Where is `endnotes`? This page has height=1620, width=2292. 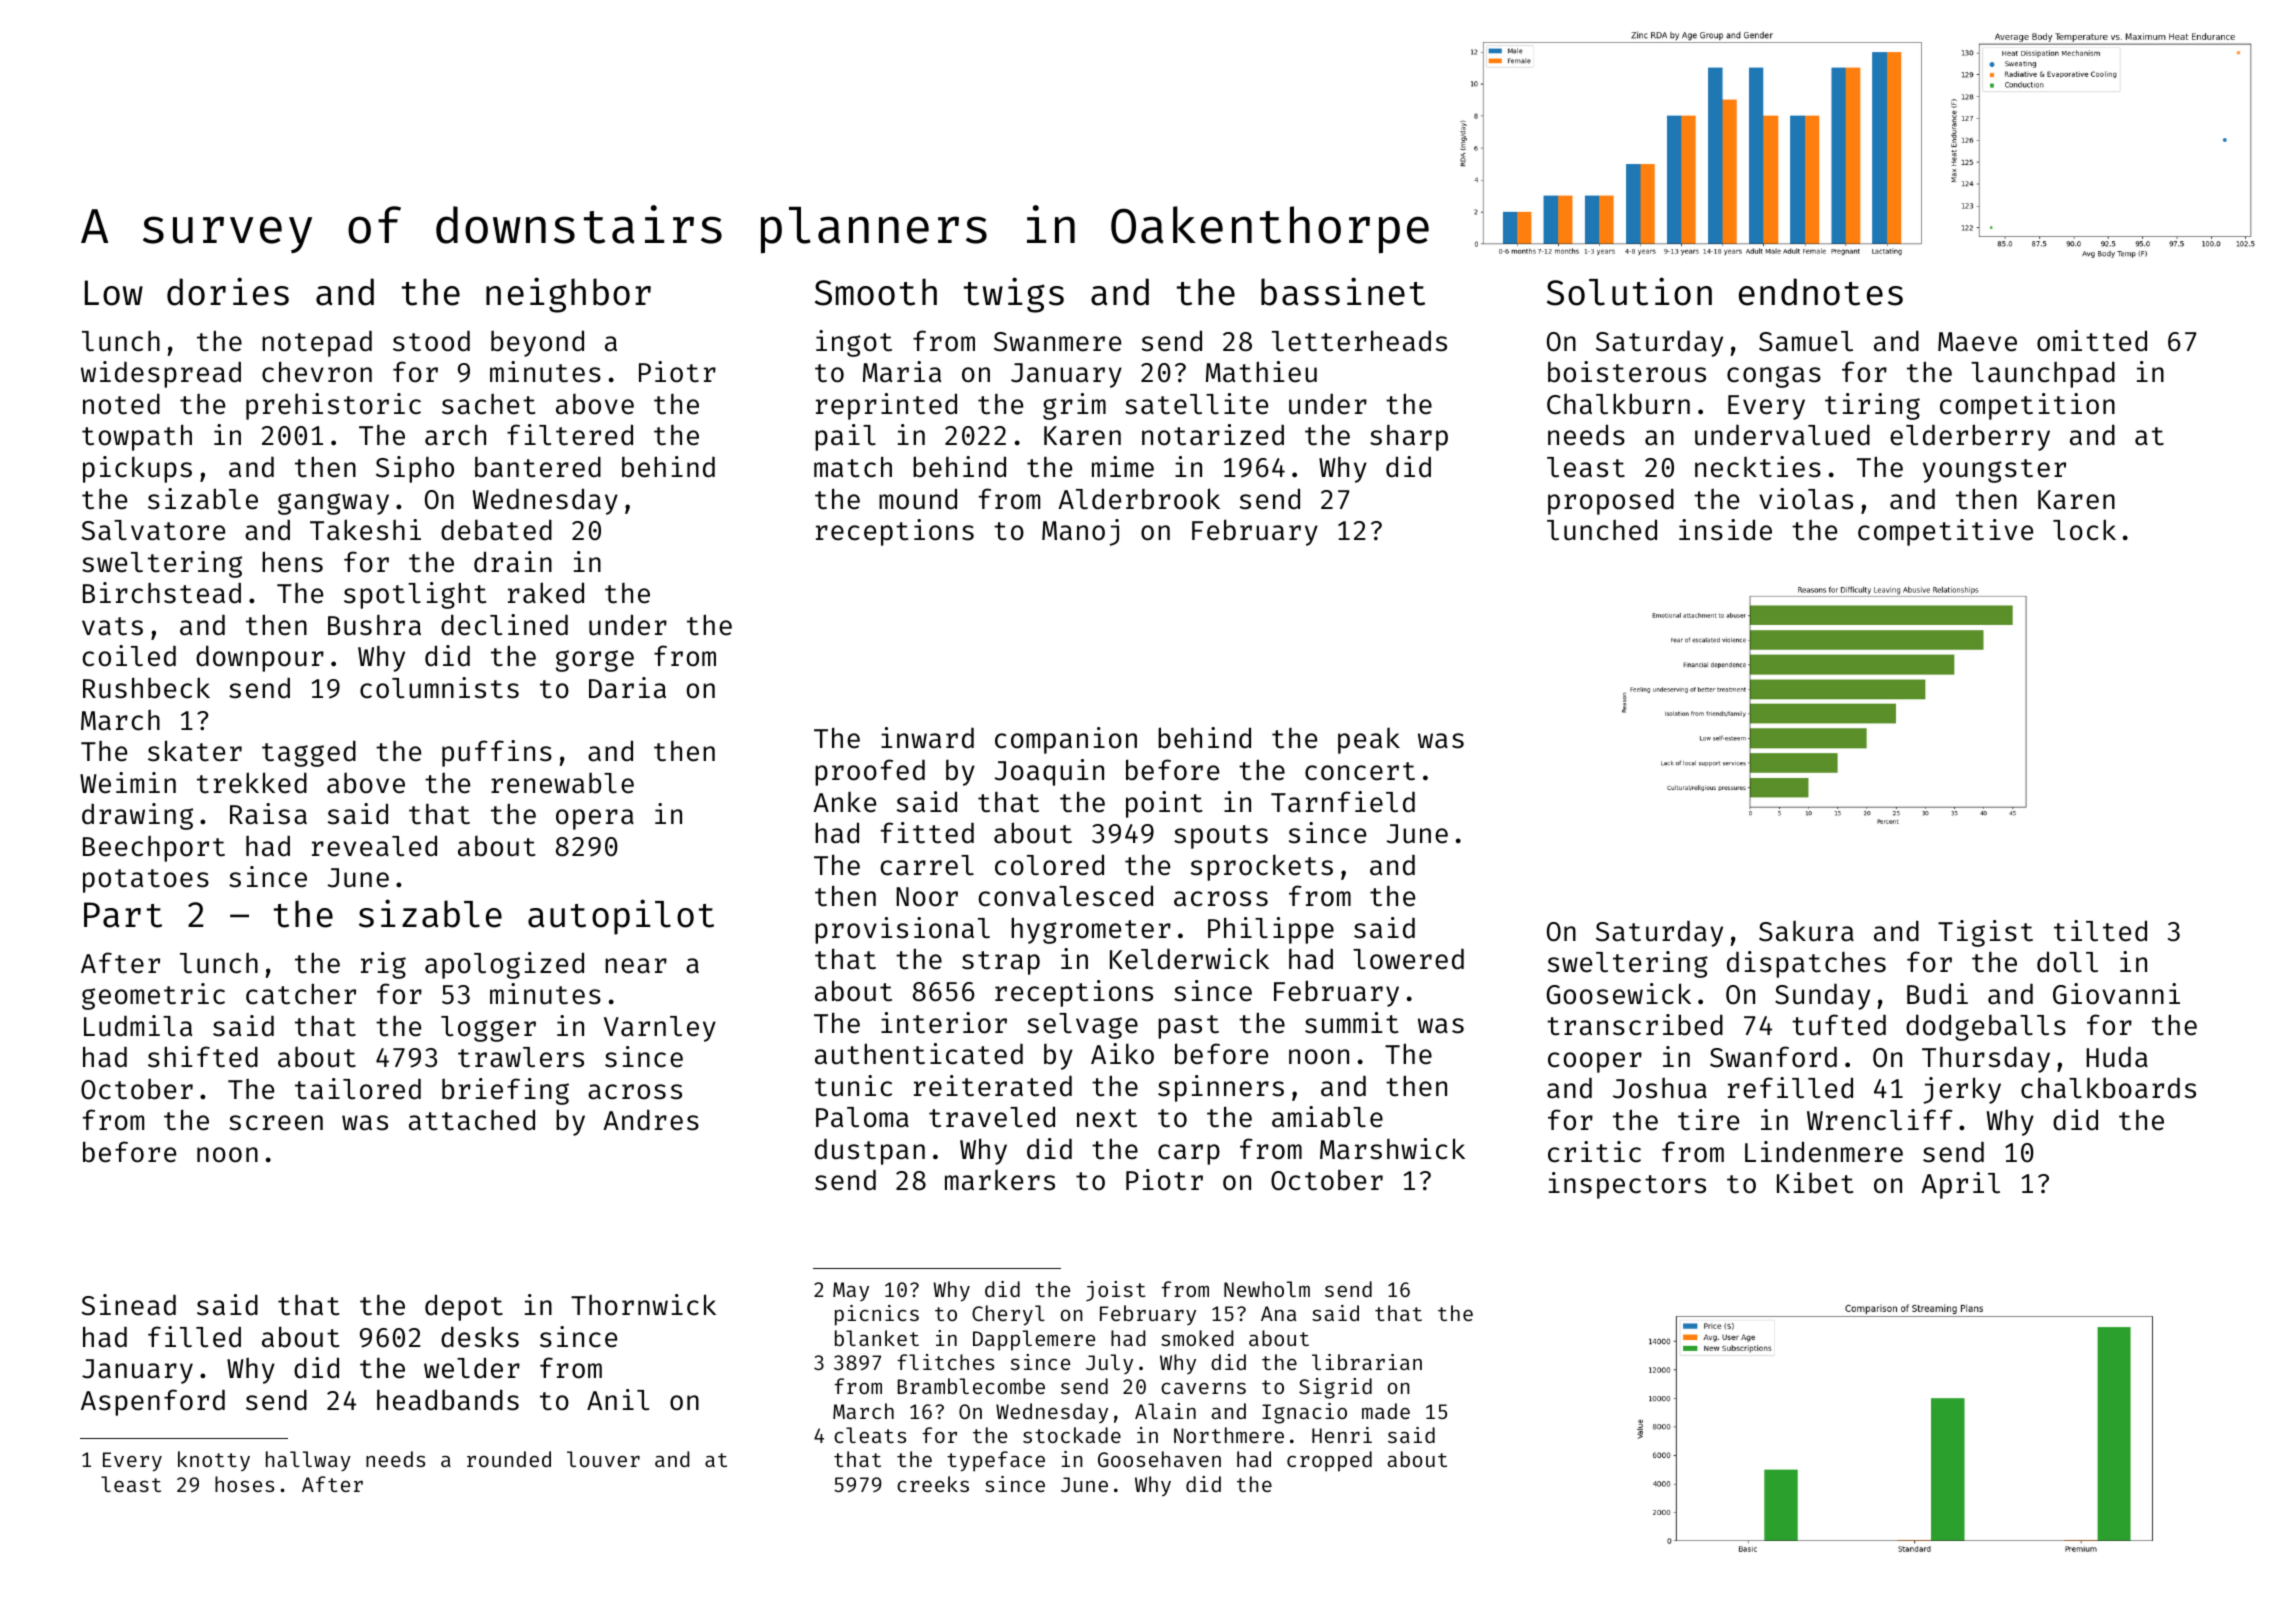 endnotes is located at coordinates (1821, 292).
